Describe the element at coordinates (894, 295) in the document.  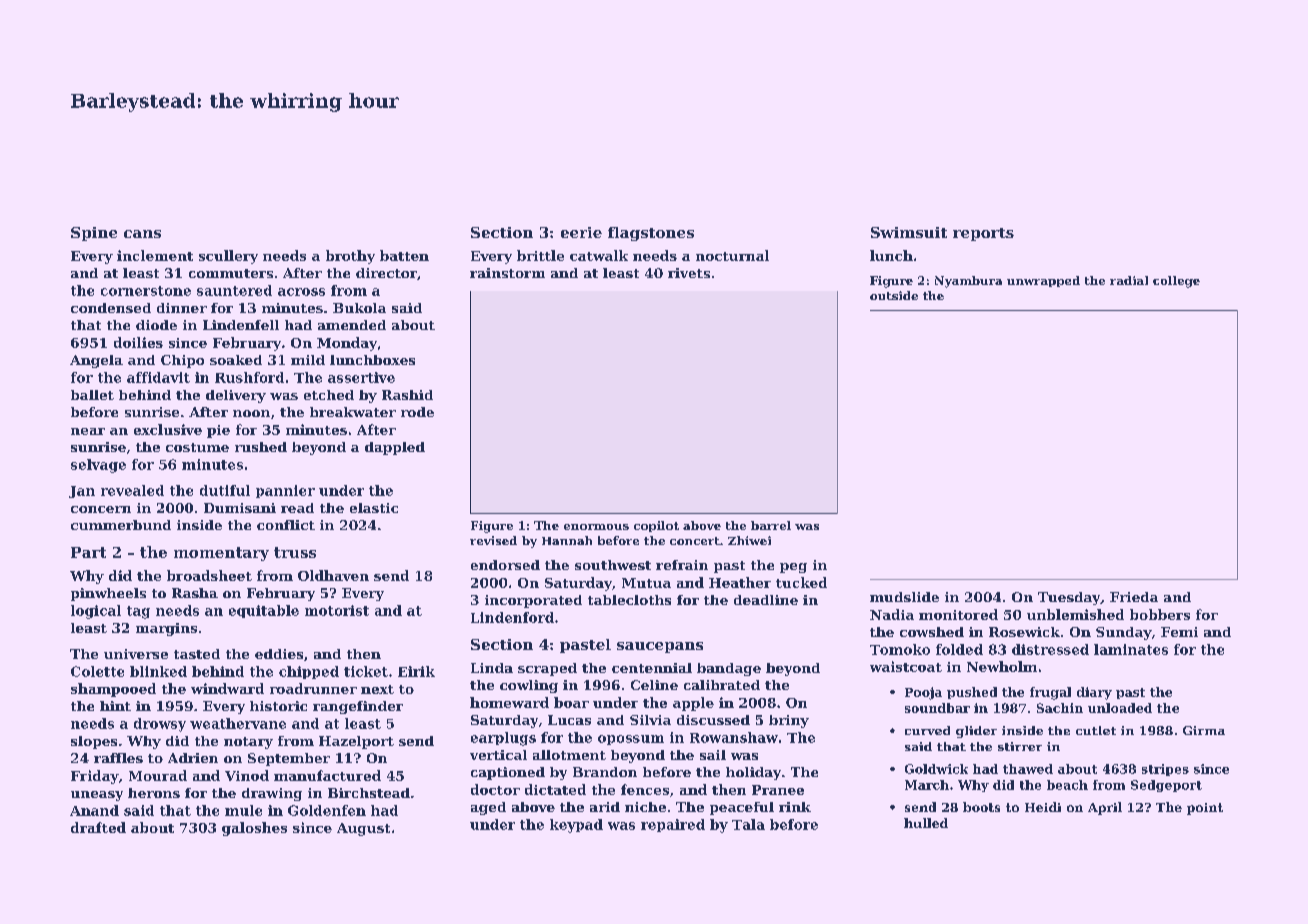
I see `outside` at that location.
